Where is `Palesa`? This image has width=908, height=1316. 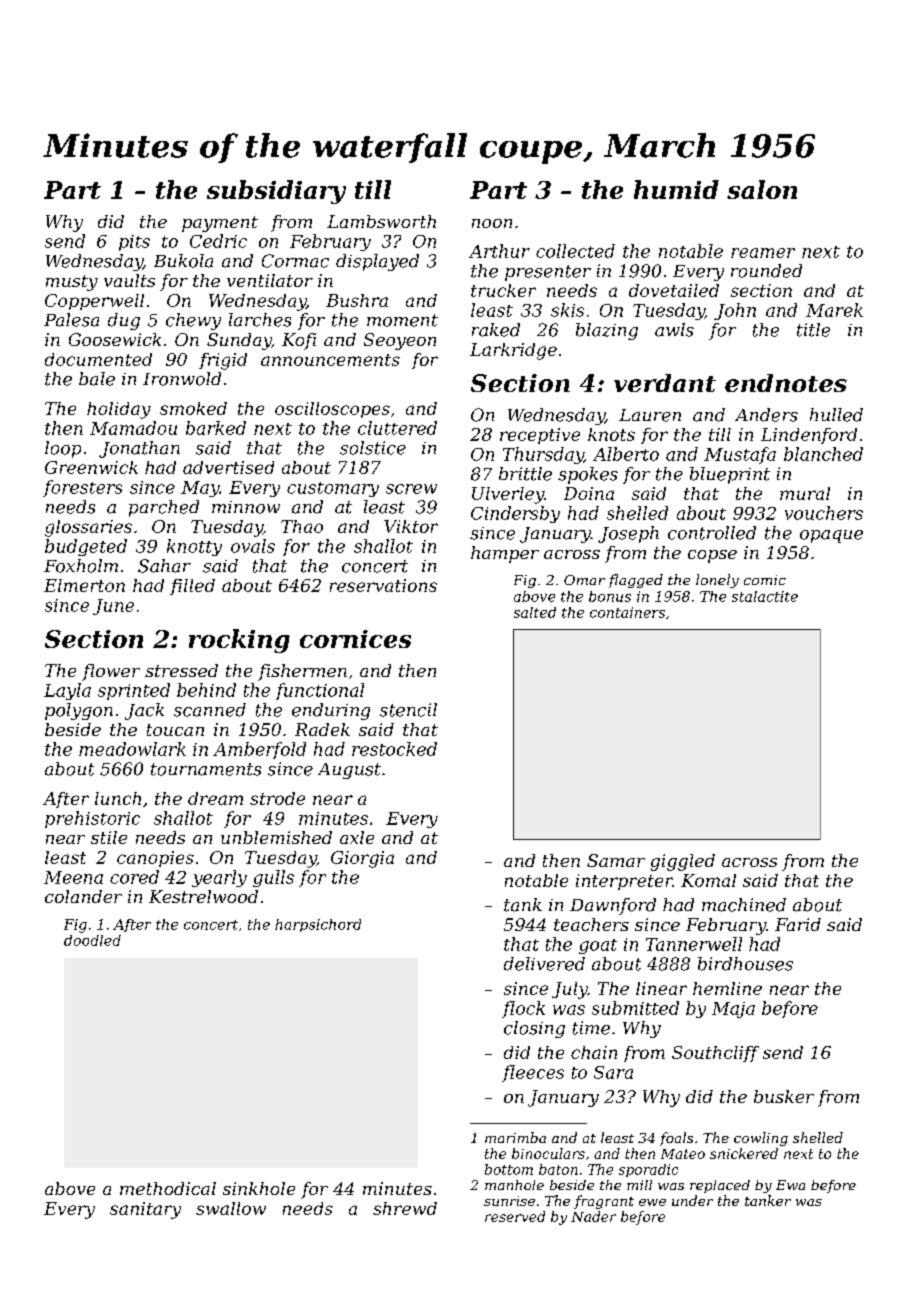
Palesa is located at coordinates (71, 320).
